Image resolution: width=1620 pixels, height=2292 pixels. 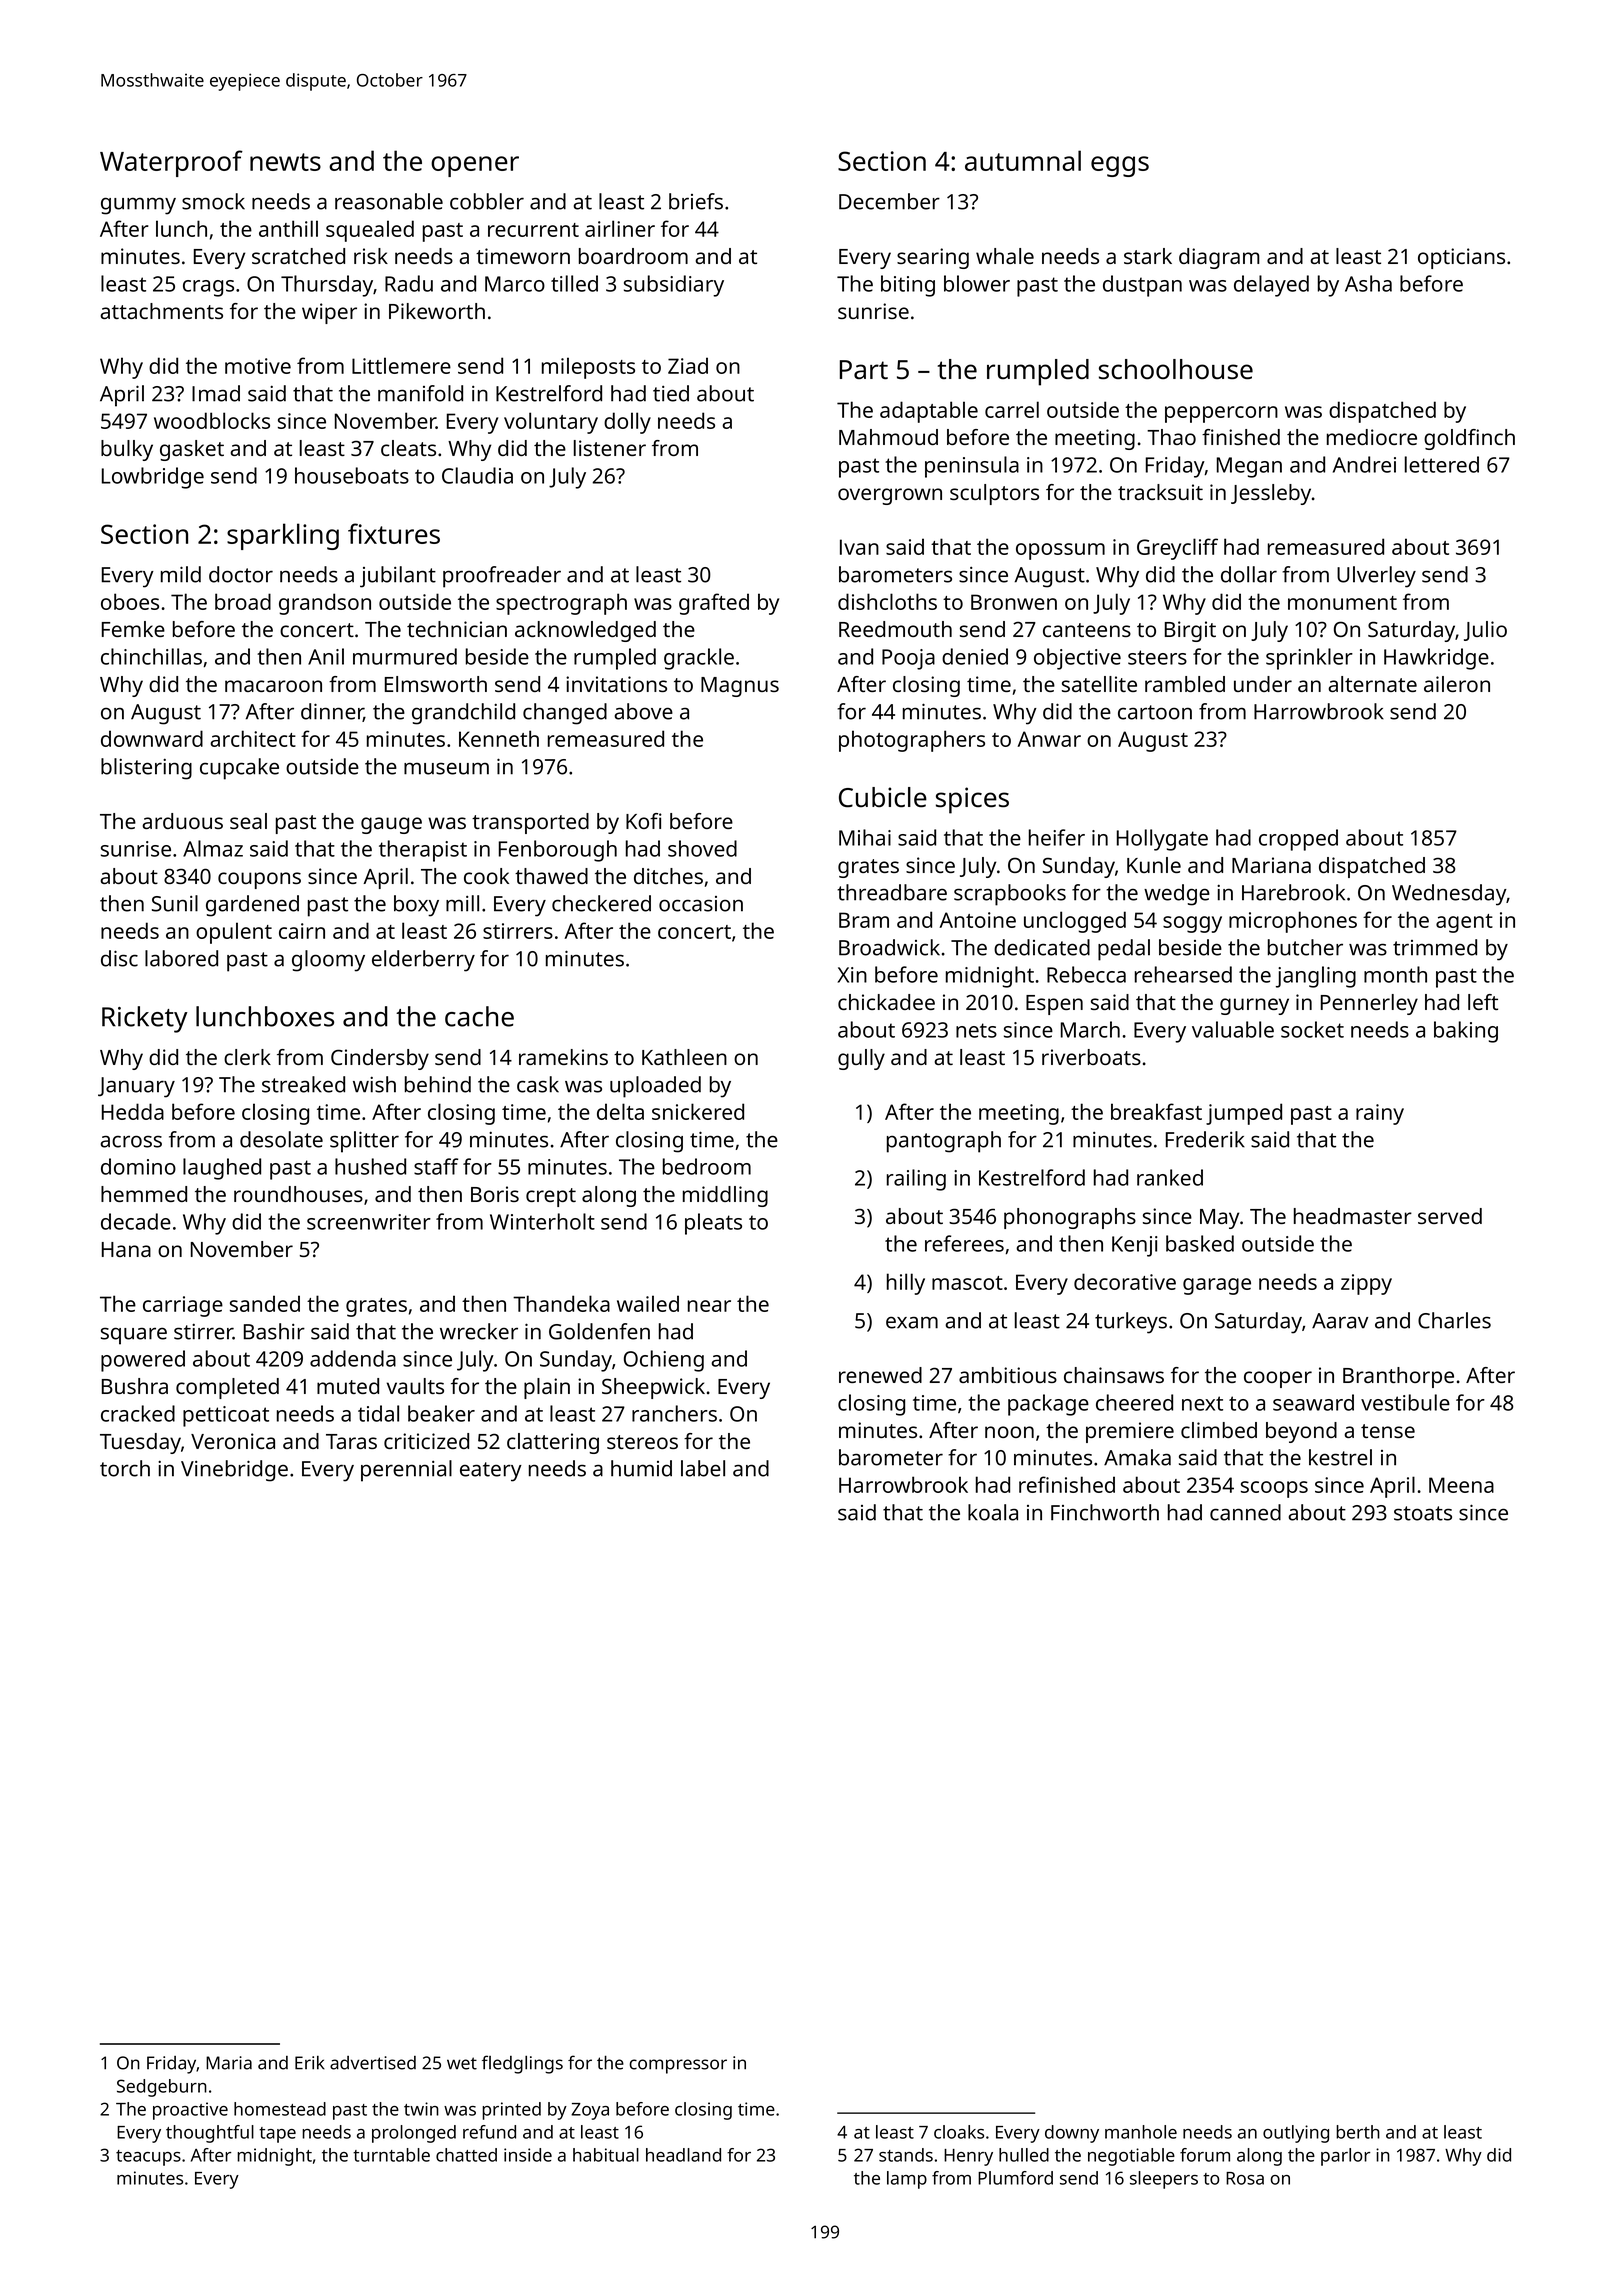 I want to click on berth, so click(x=1358, y=2132).
